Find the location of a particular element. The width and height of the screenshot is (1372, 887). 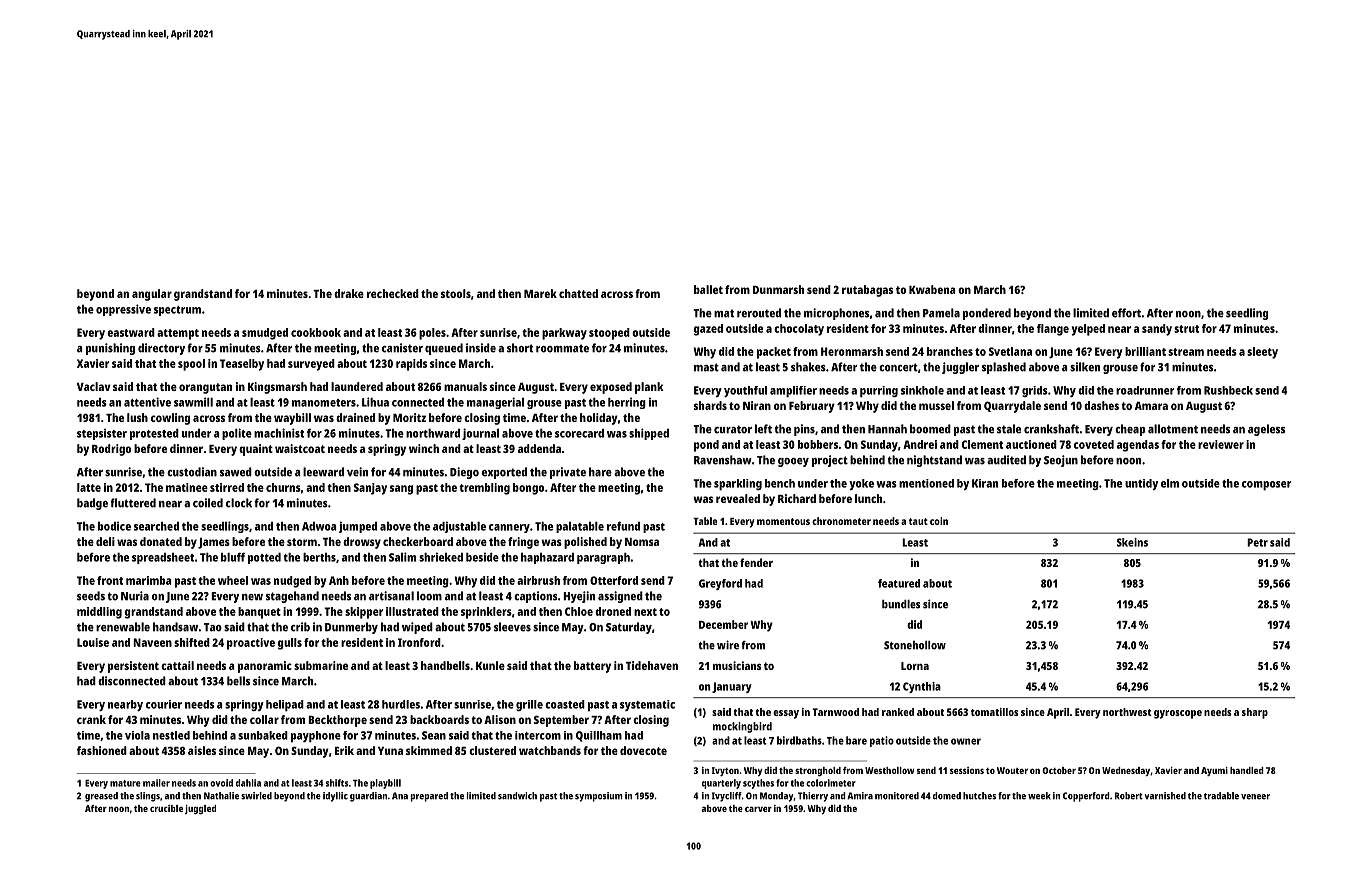

juggled is located at coordinates (200, 809).
